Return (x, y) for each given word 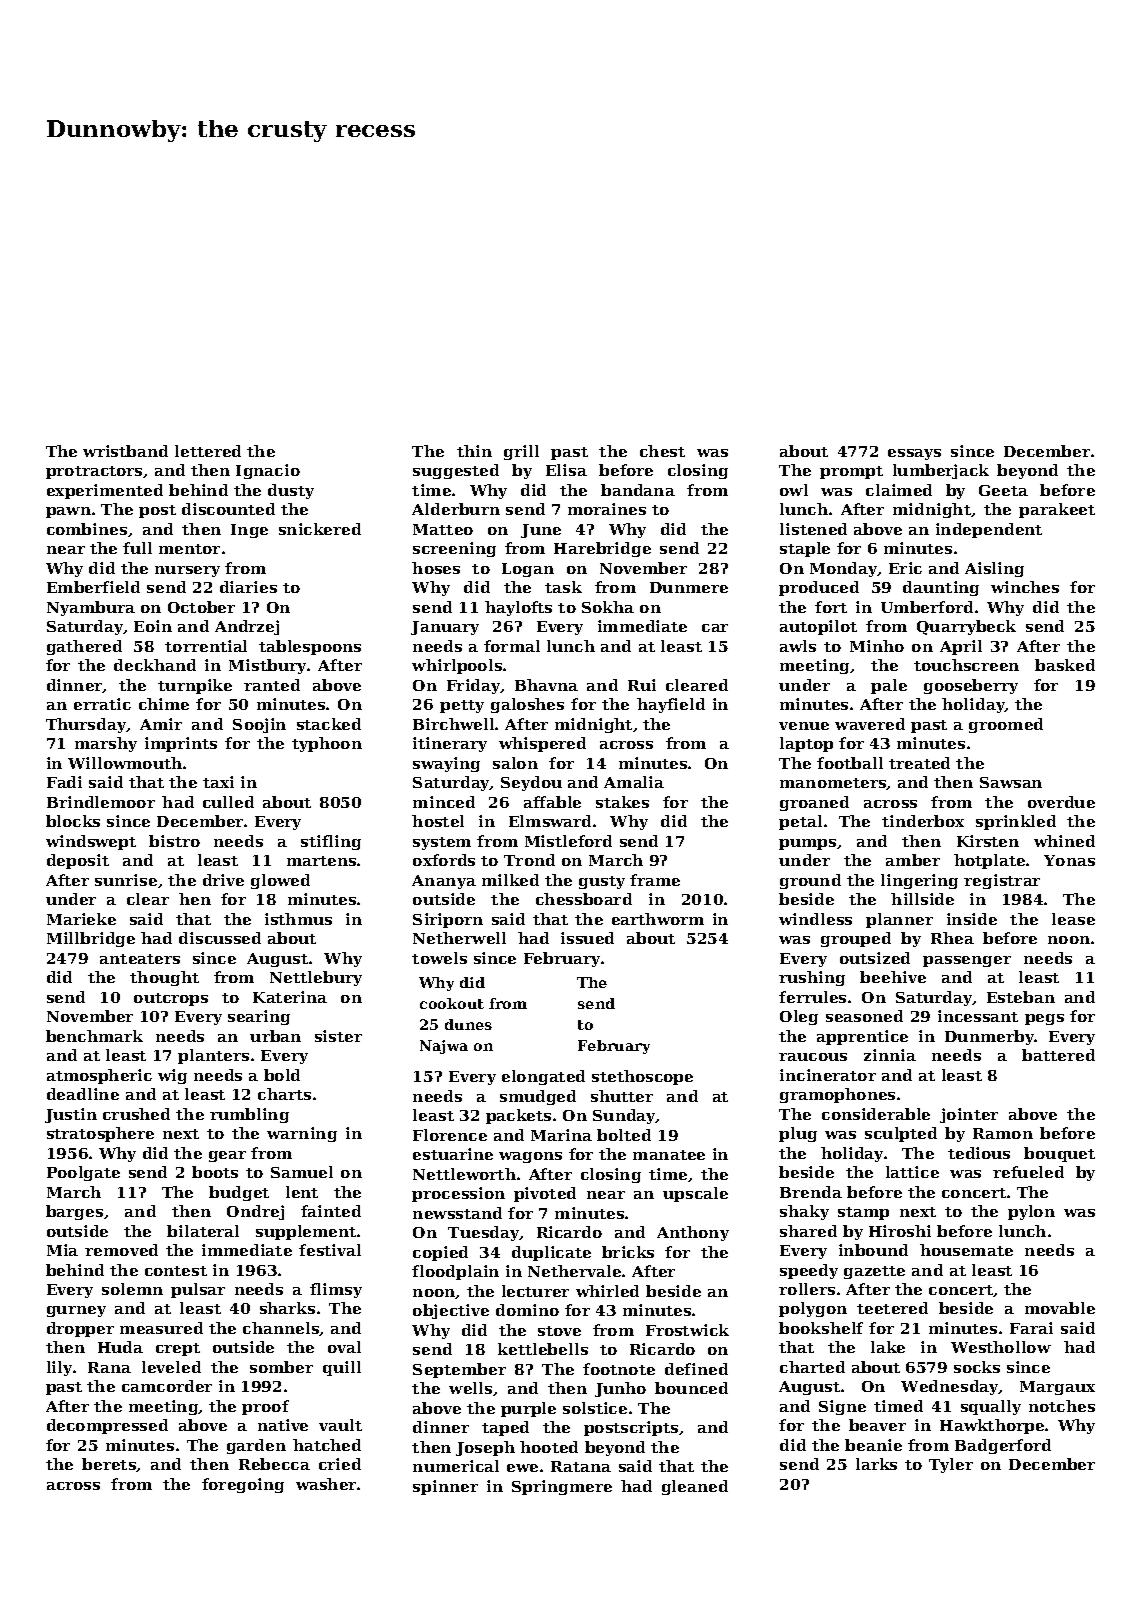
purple (528, 1409)
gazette (874, 1272)
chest (662, 451)
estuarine (453, 1154)
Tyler (951, 1465)
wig (172, 1076)
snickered (320, 529)
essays (914, 454)
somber (281, 1367)
